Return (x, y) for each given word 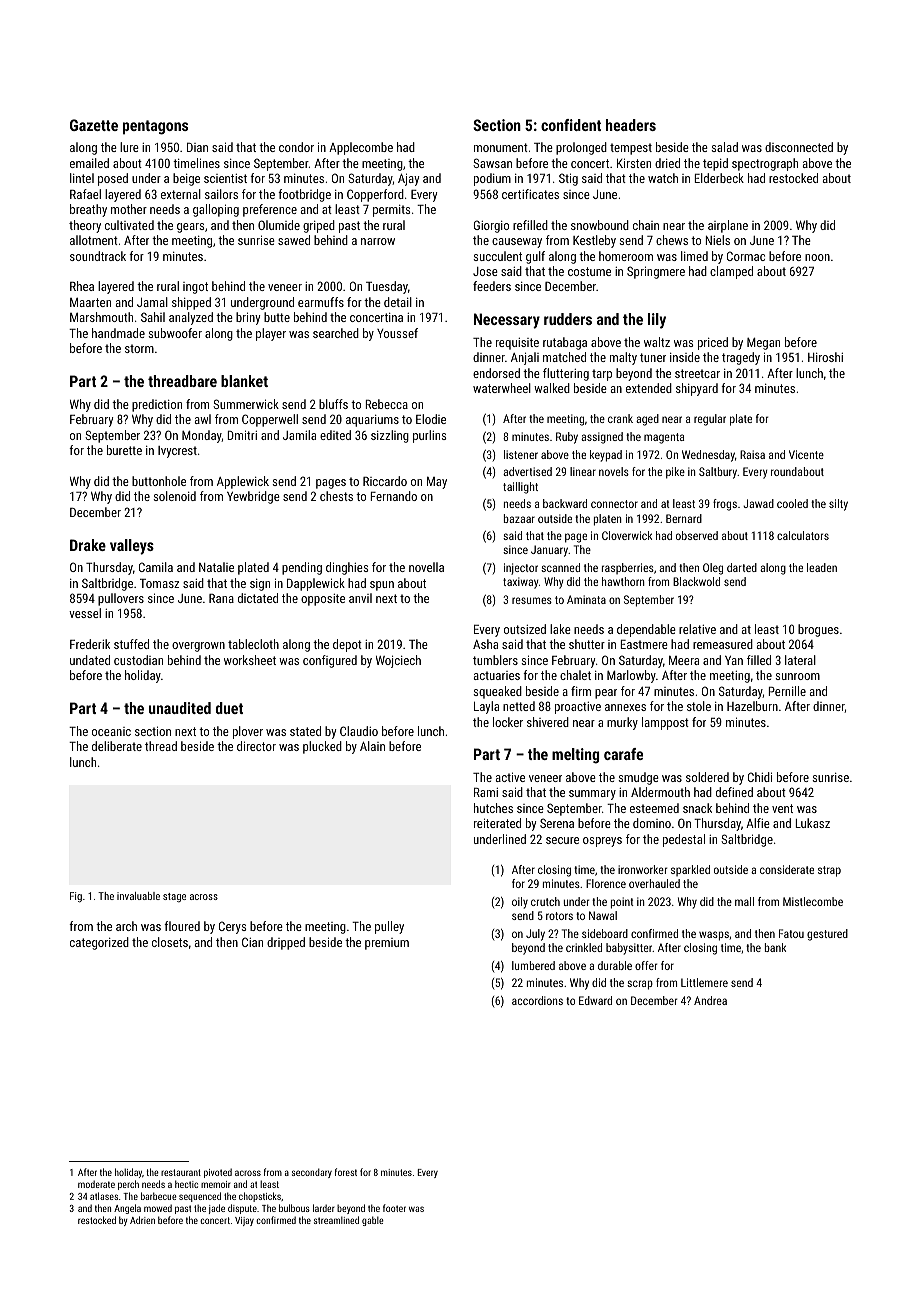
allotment (94, 240)
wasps (714, 936)
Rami (486, 792)
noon (817, 257)
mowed (158, 1208)
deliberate (117, 746)
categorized (99, 943)
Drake (88, 545)
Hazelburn (752, 706)
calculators (803, 535)
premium (387, 944)
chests (336, 496)
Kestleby (594, 241)
